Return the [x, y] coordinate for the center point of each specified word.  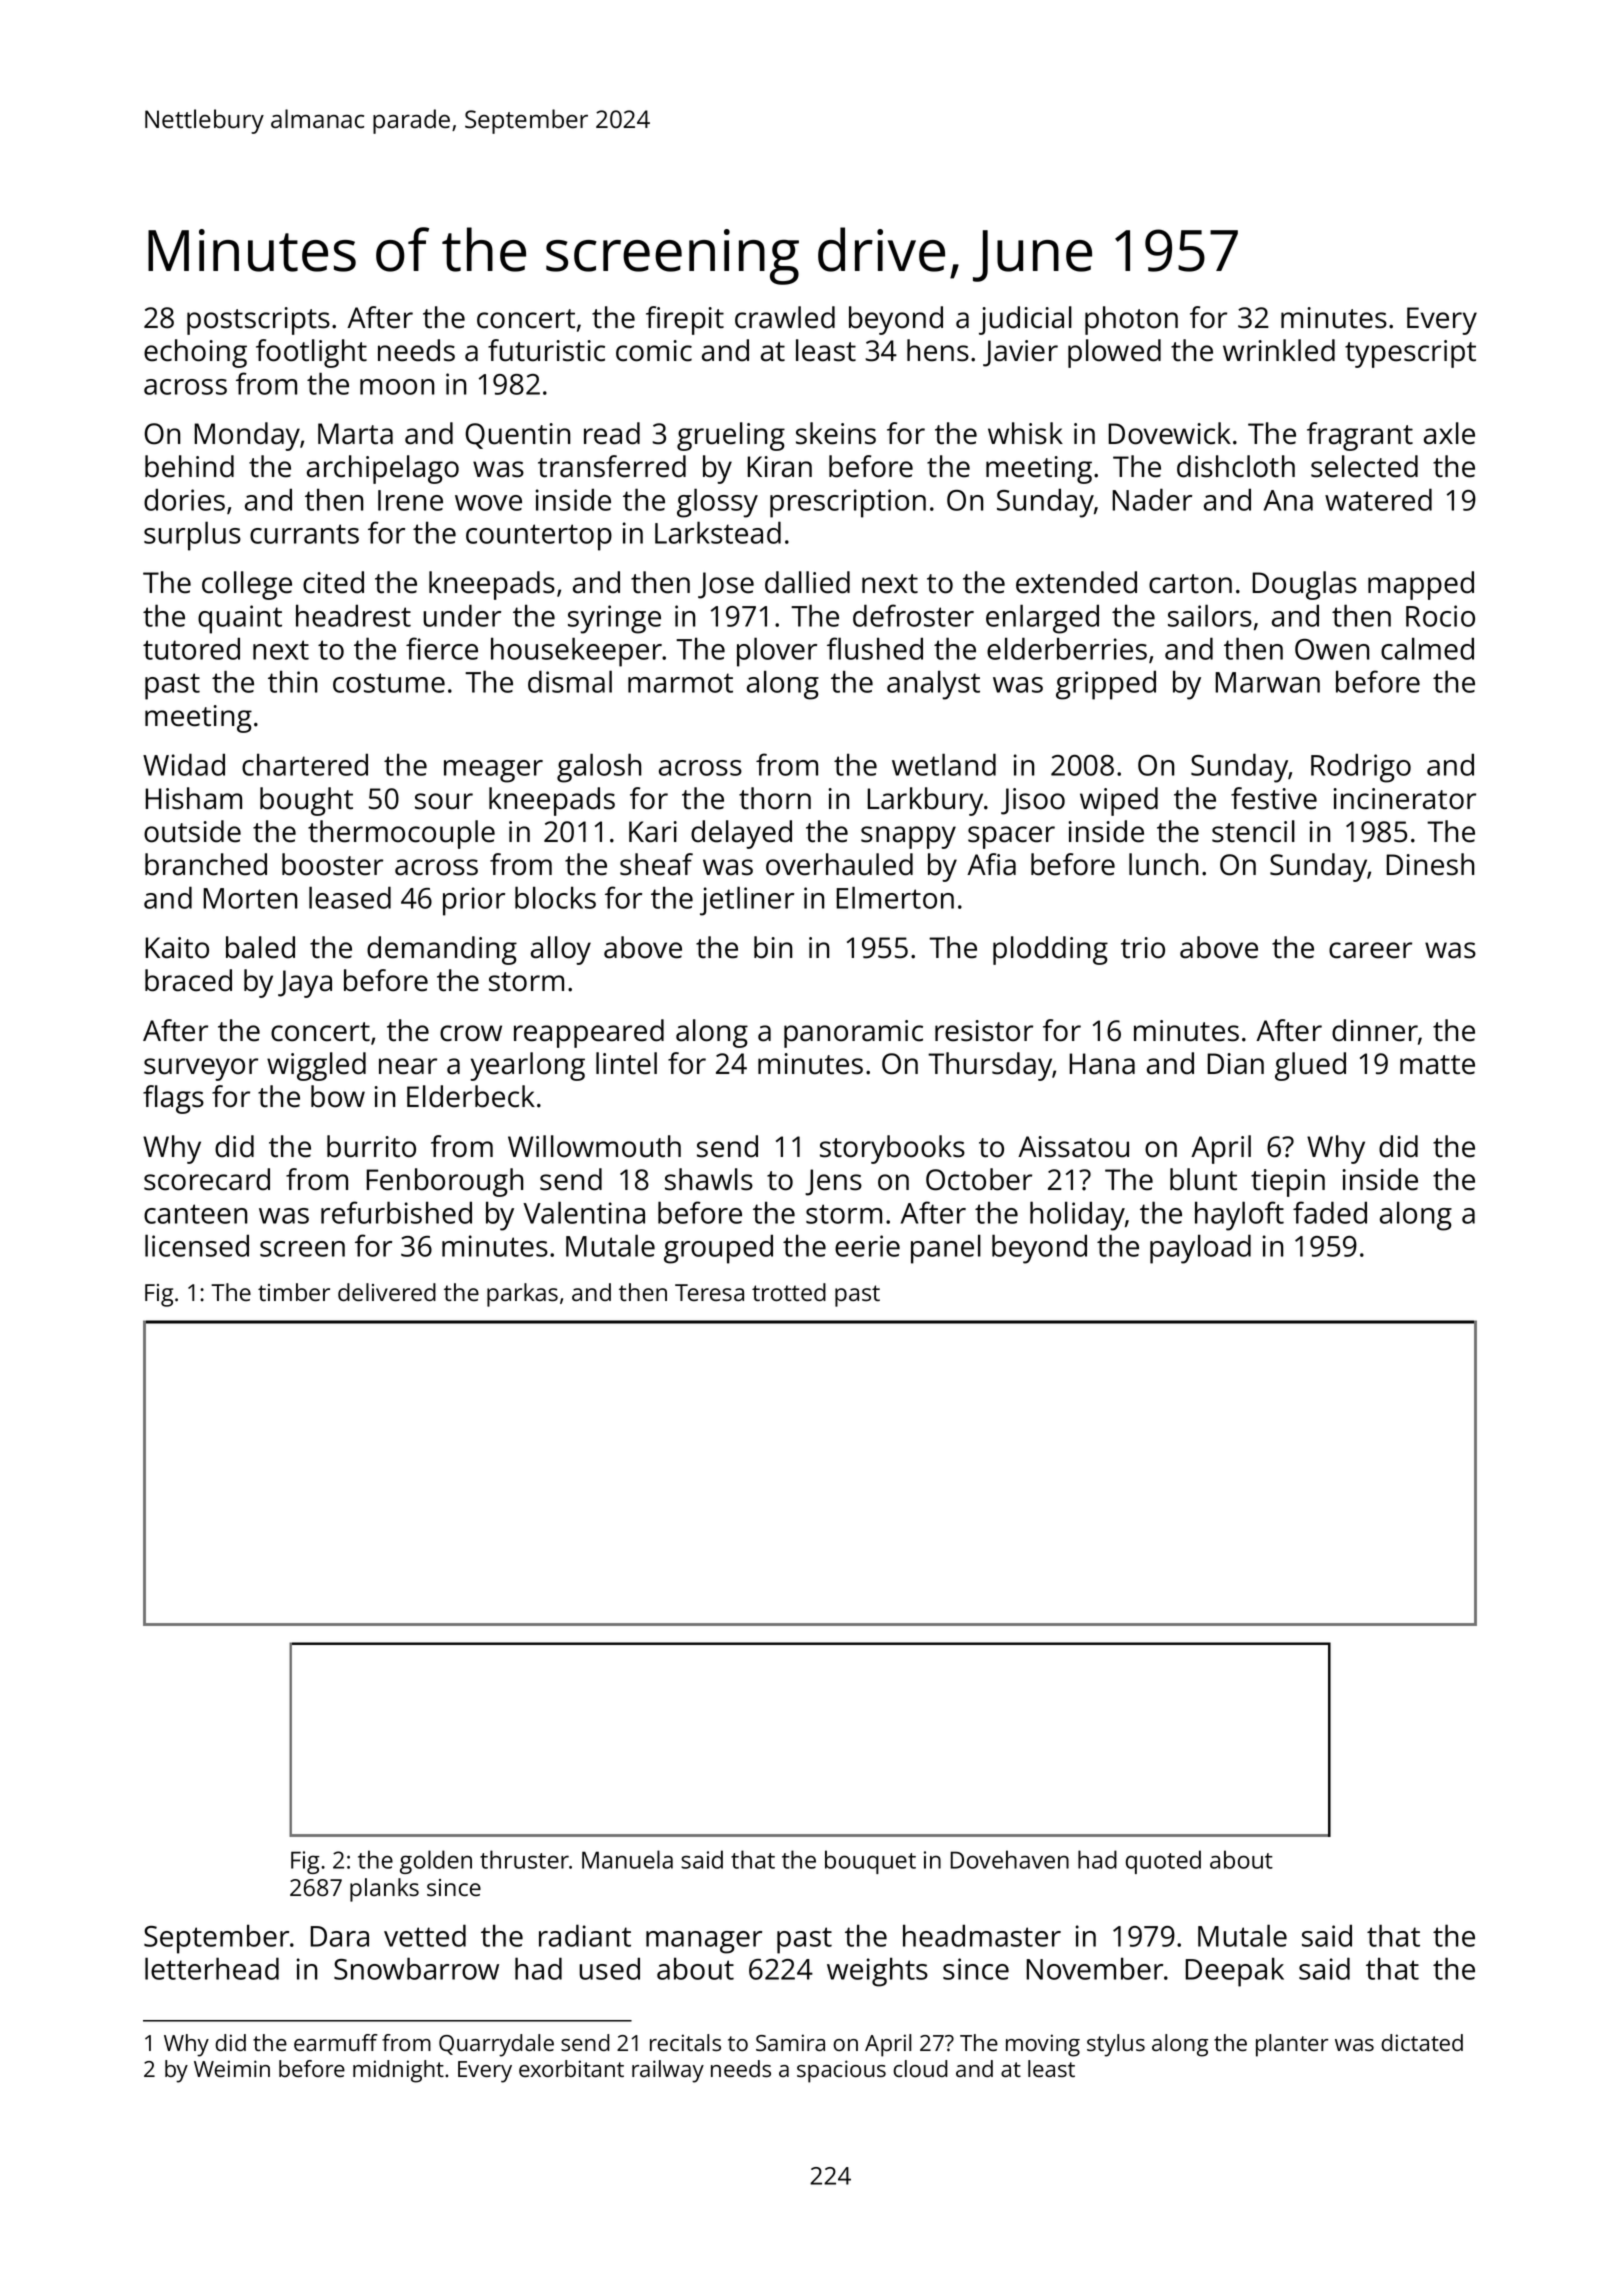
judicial [1025, 320]
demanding [442, 950]
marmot [680, 683]
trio [1143, 948]
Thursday [990, 1066]
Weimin [232, 2068]
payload [1200, 1249]
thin [292, 681]
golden [436, 1862]
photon [1131, 320]
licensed [197, 1245]
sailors [1210, 615]
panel [946, 1249]
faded [1330, 1212]
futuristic [546, 350]
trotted [789, 1292]
